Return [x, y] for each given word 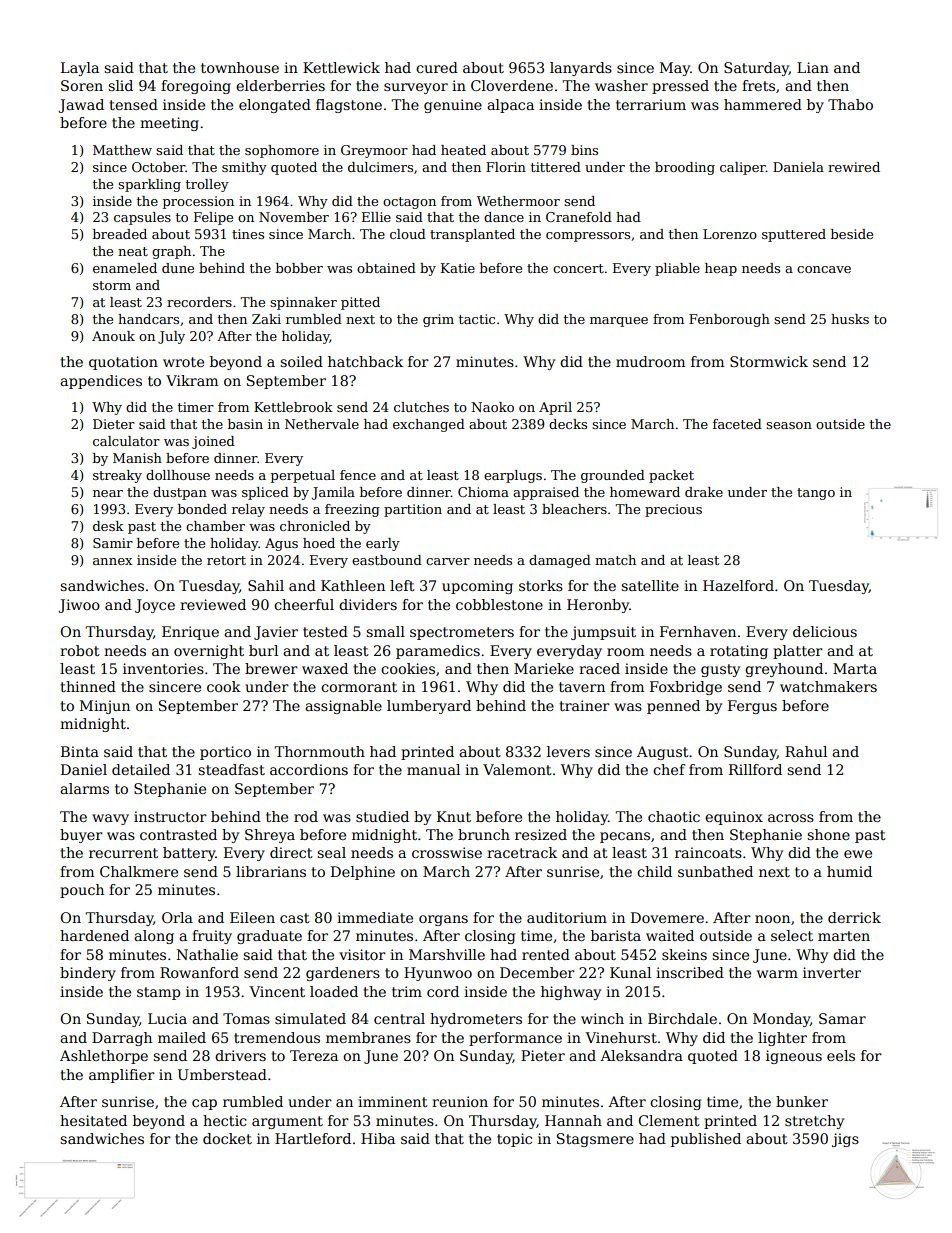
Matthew [122, 150]
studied [382, 816]
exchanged [429, 425]
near [108, 493]
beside [852, 234]
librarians [271, 871]
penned [673, 707]
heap [721, 269]
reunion [460, 1101]
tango [816, 494]
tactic [477, 319]
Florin [506, 167]
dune [178, 268]
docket [227, 1138]
